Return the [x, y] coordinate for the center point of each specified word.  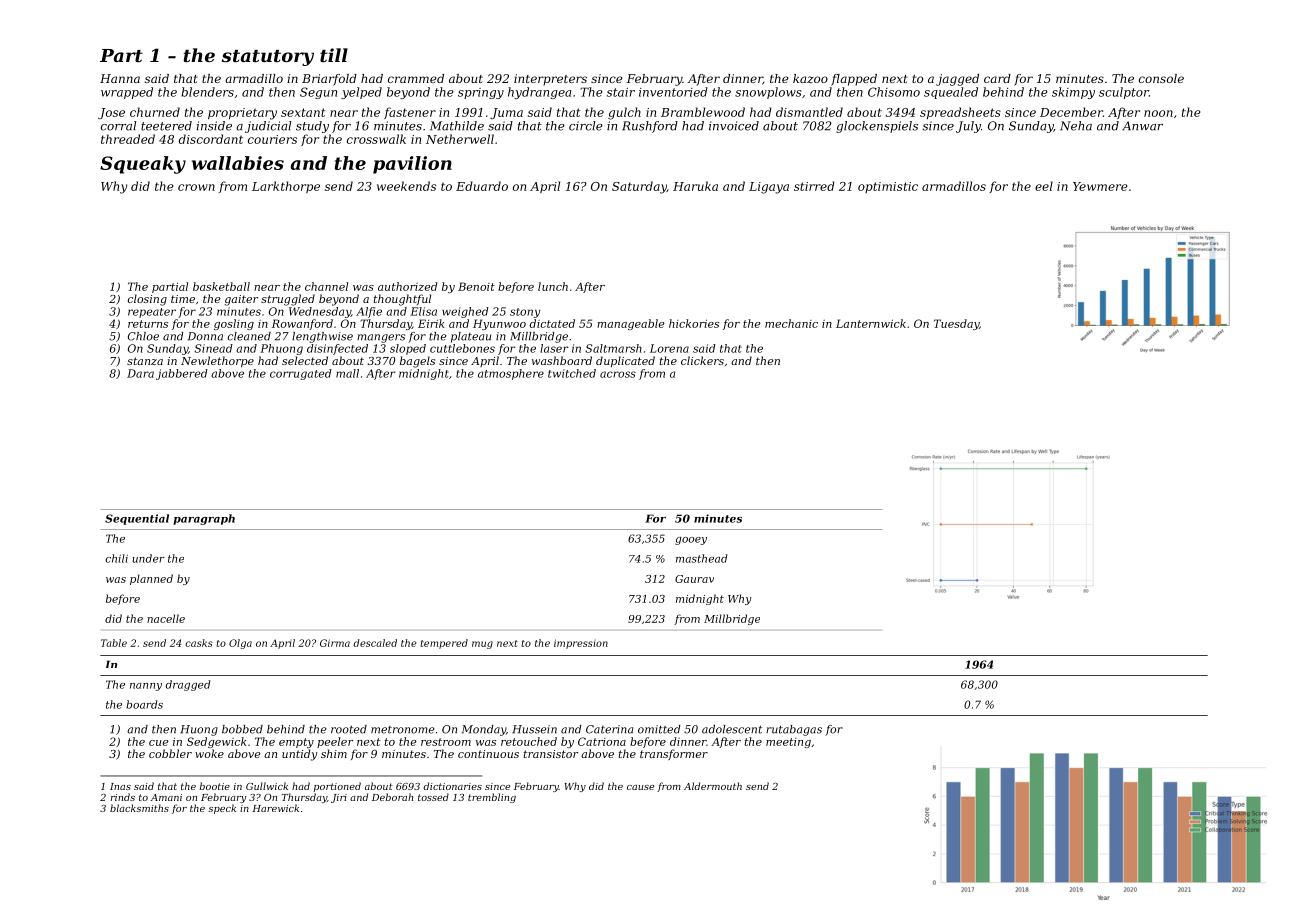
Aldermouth [713, 786]
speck [222, 809]
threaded [128, 139]
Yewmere [1100, 186]
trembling [492, 798]
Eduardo [482, 186]
